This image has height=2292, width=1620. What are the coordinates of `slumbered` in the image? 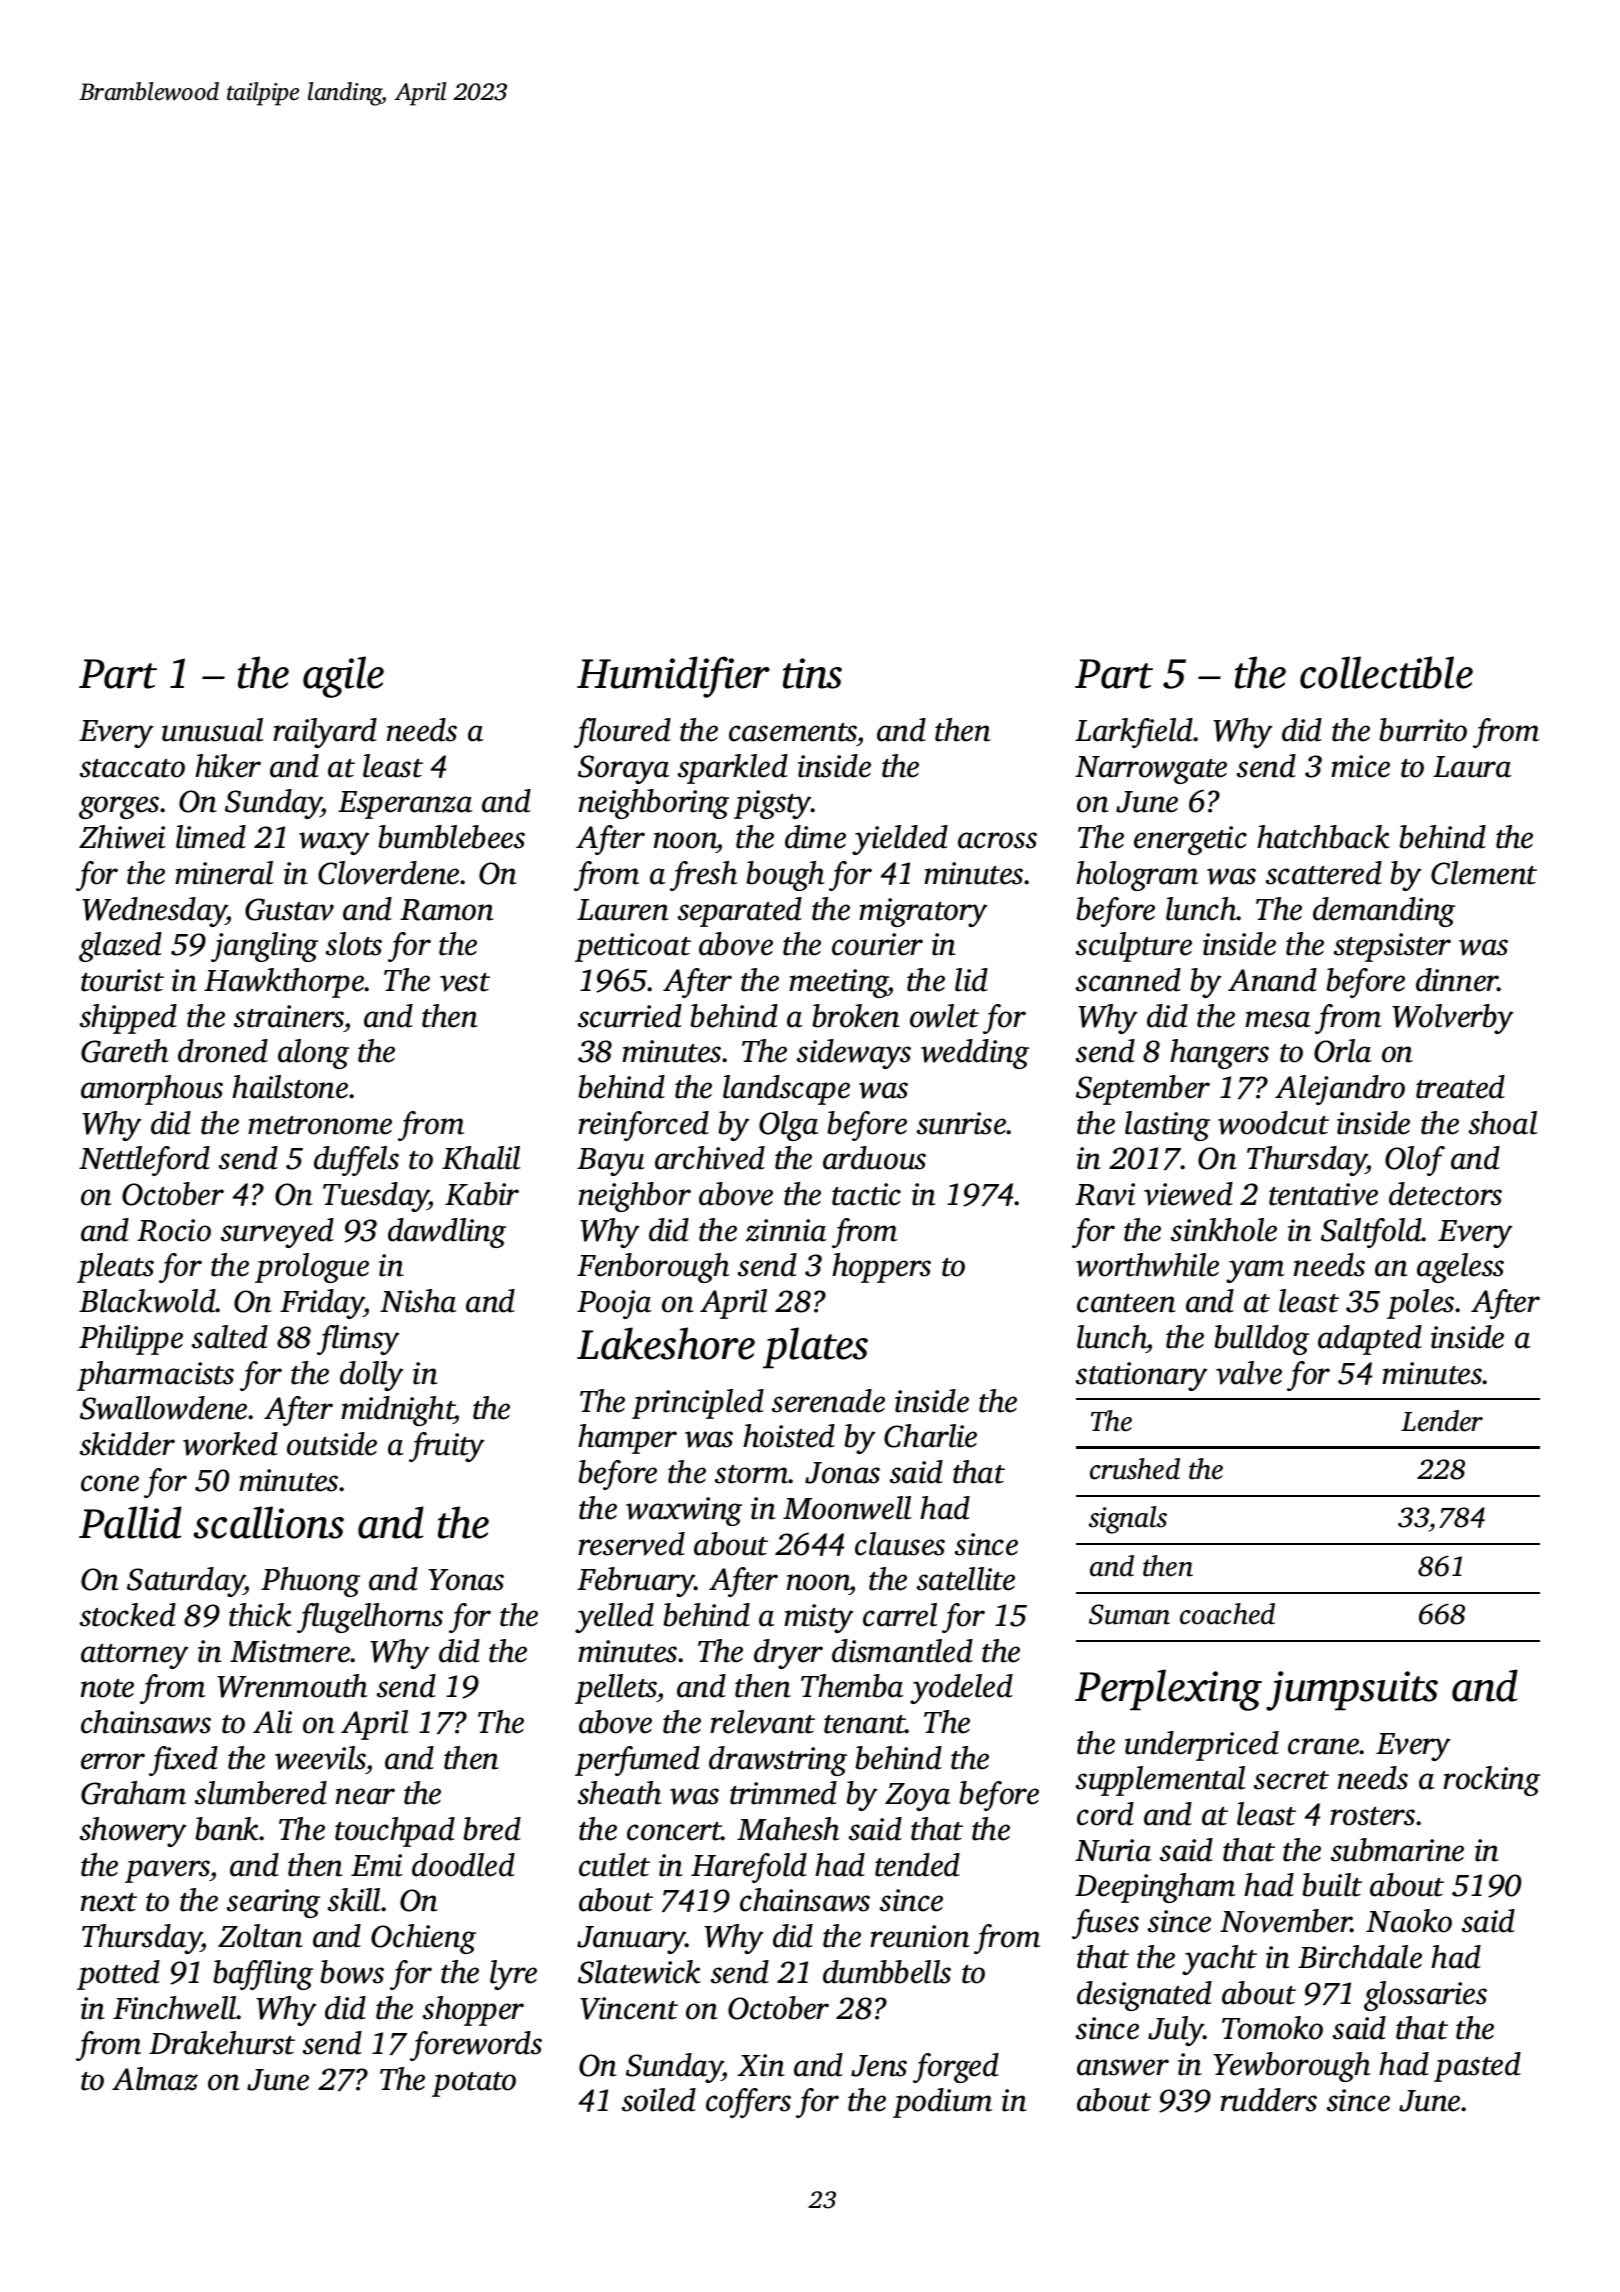 It's located at (261, 1793).
